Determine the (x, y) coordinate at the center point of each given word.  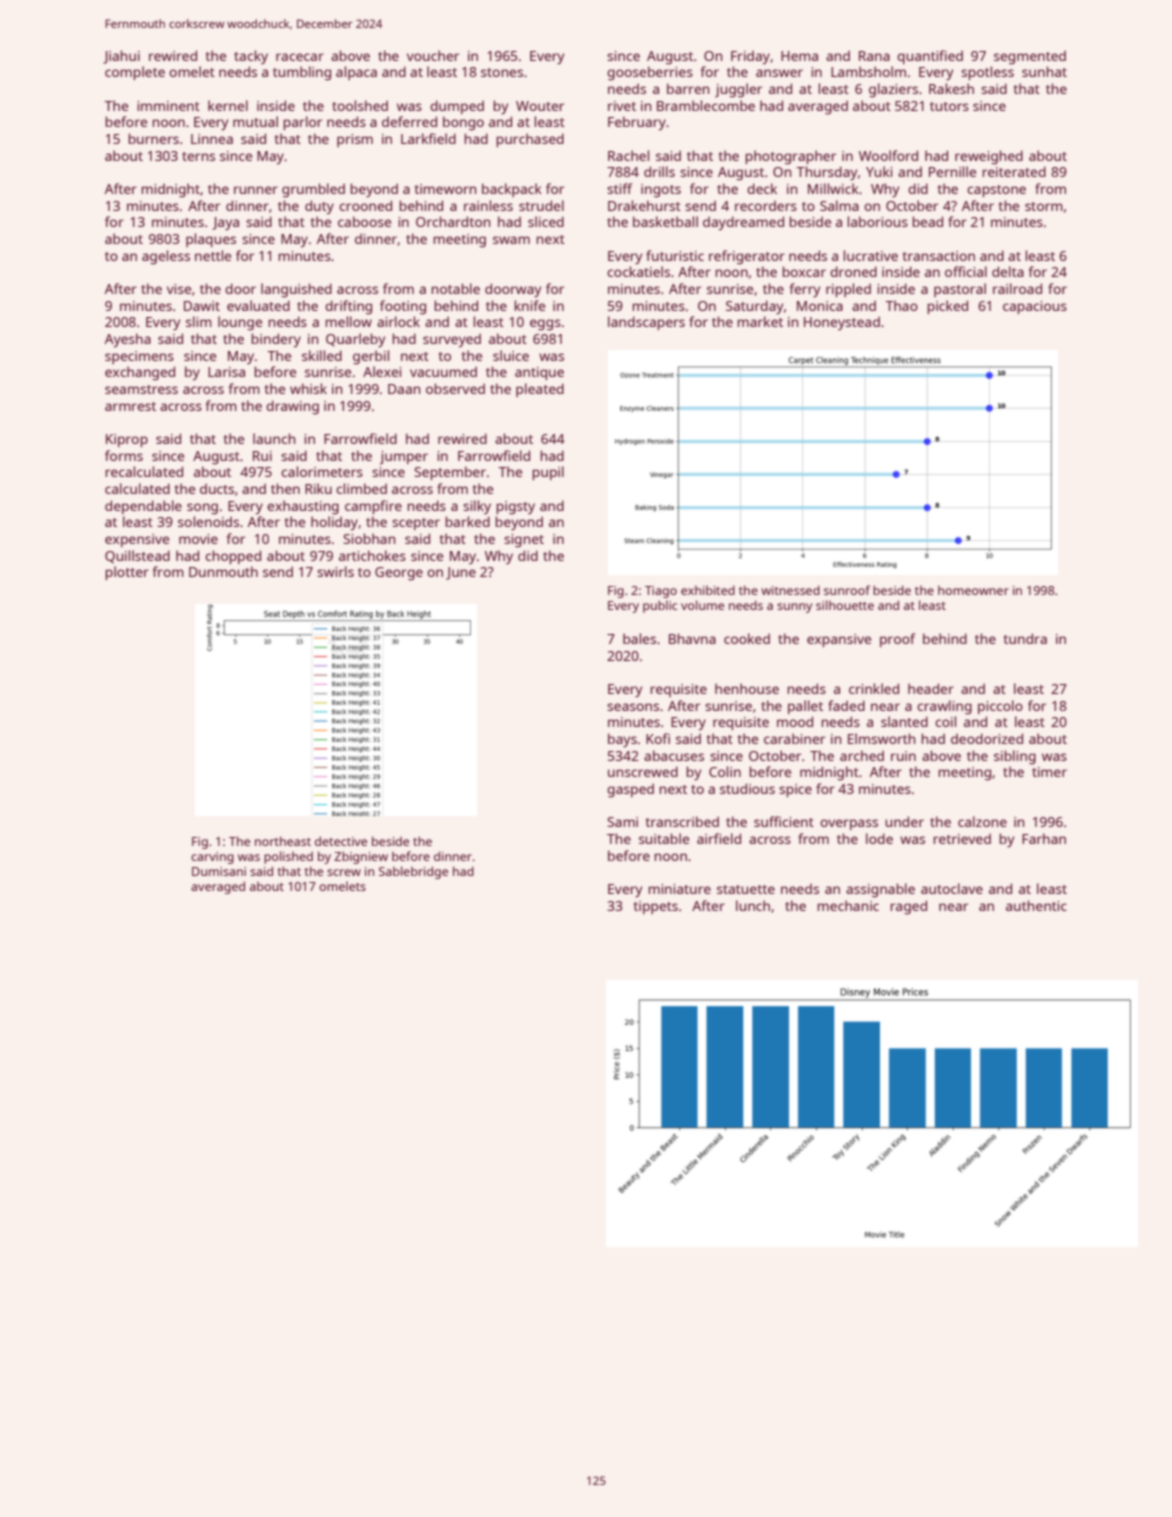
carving (212, 858)
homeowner (973, 590)
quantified (930, 57)
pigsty (515, 508)
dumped (457, 107)
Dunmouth (223, 571)
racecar (300, 57)
